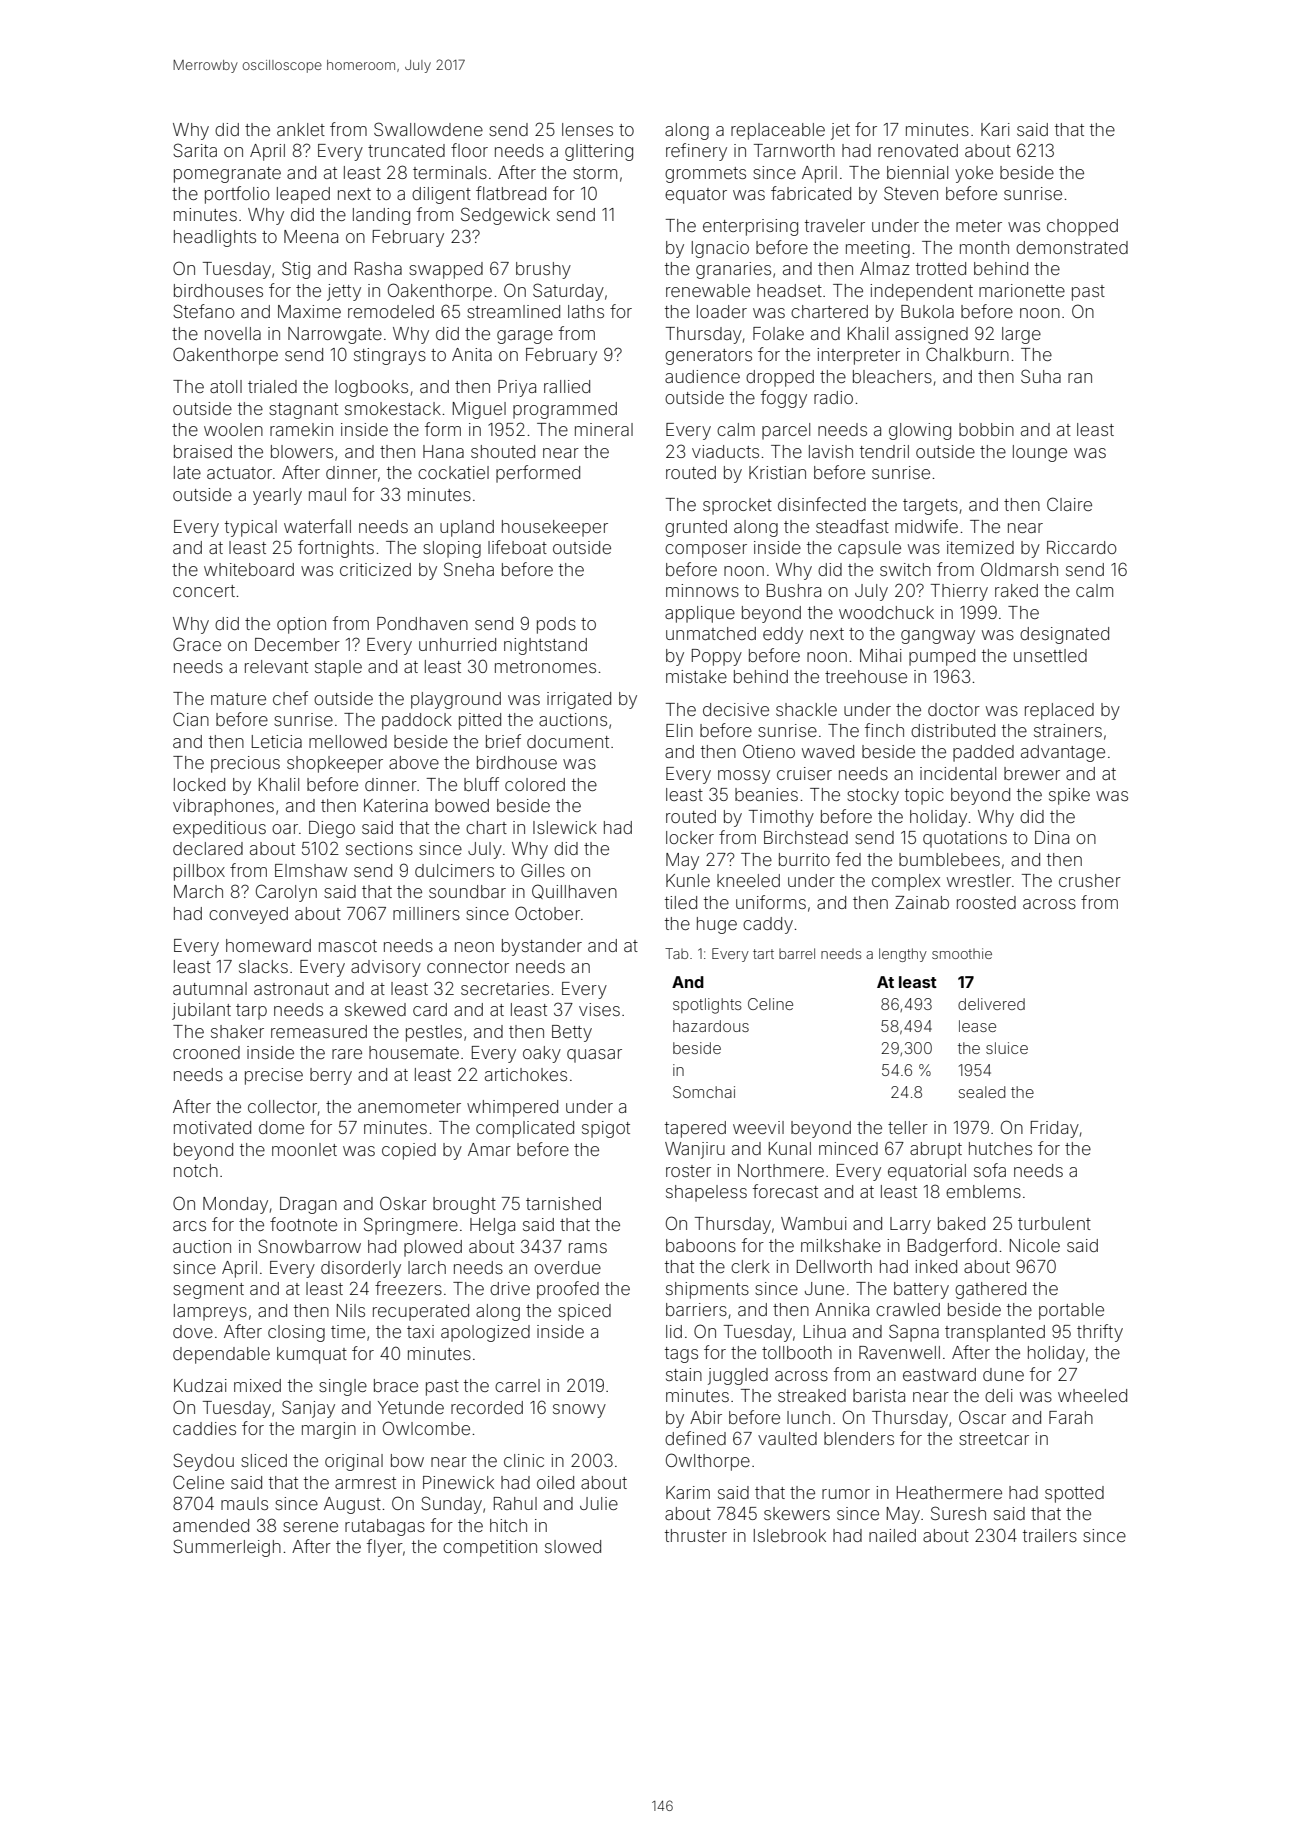  What do you see at coordinates (588, 1248) in the screenshot?
I see `rams` at bounding box center [588, 1248].
